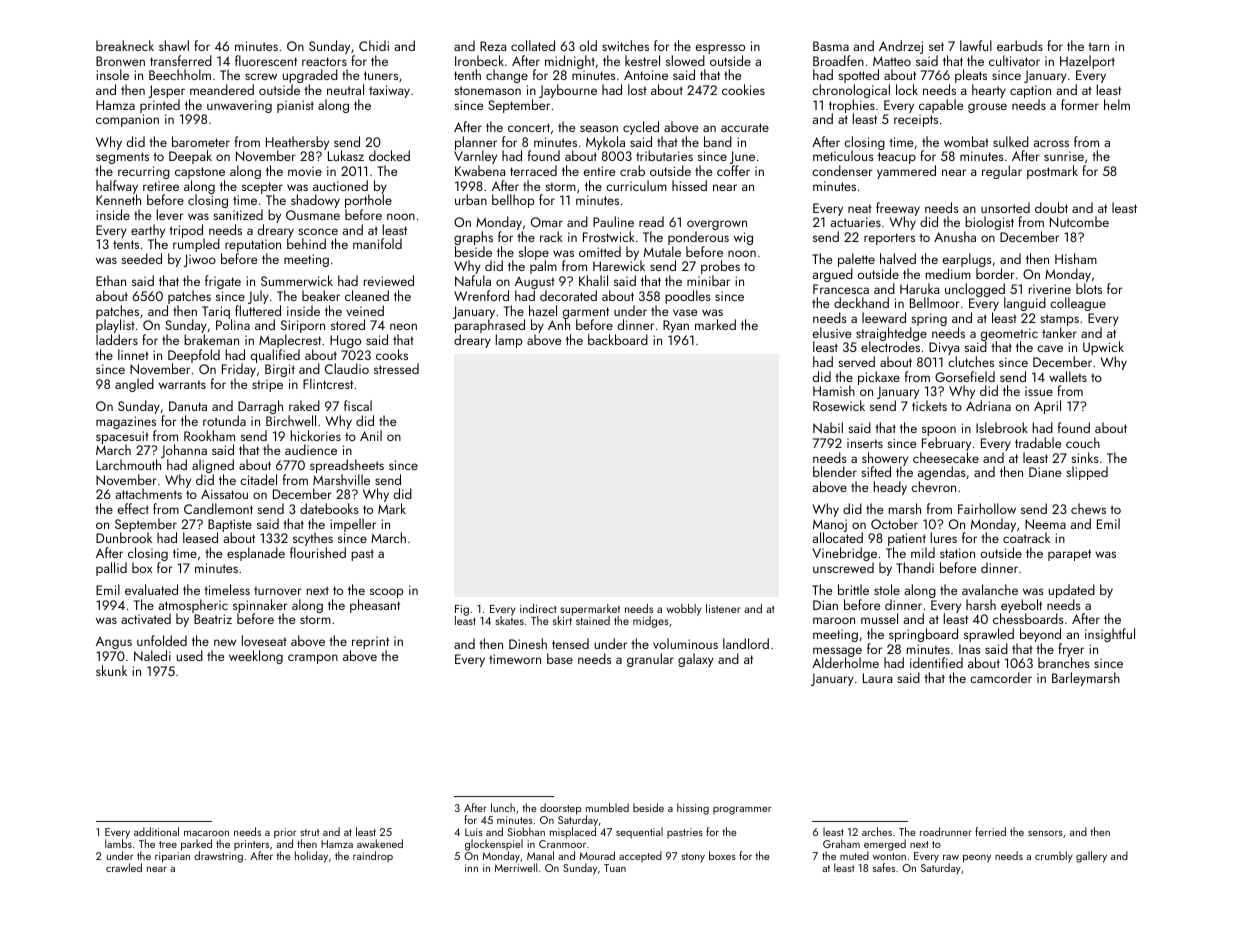  What do you see at coordinates (490, 326) in the image?
I see `paraphrased` at bounding box center [490, 326].
